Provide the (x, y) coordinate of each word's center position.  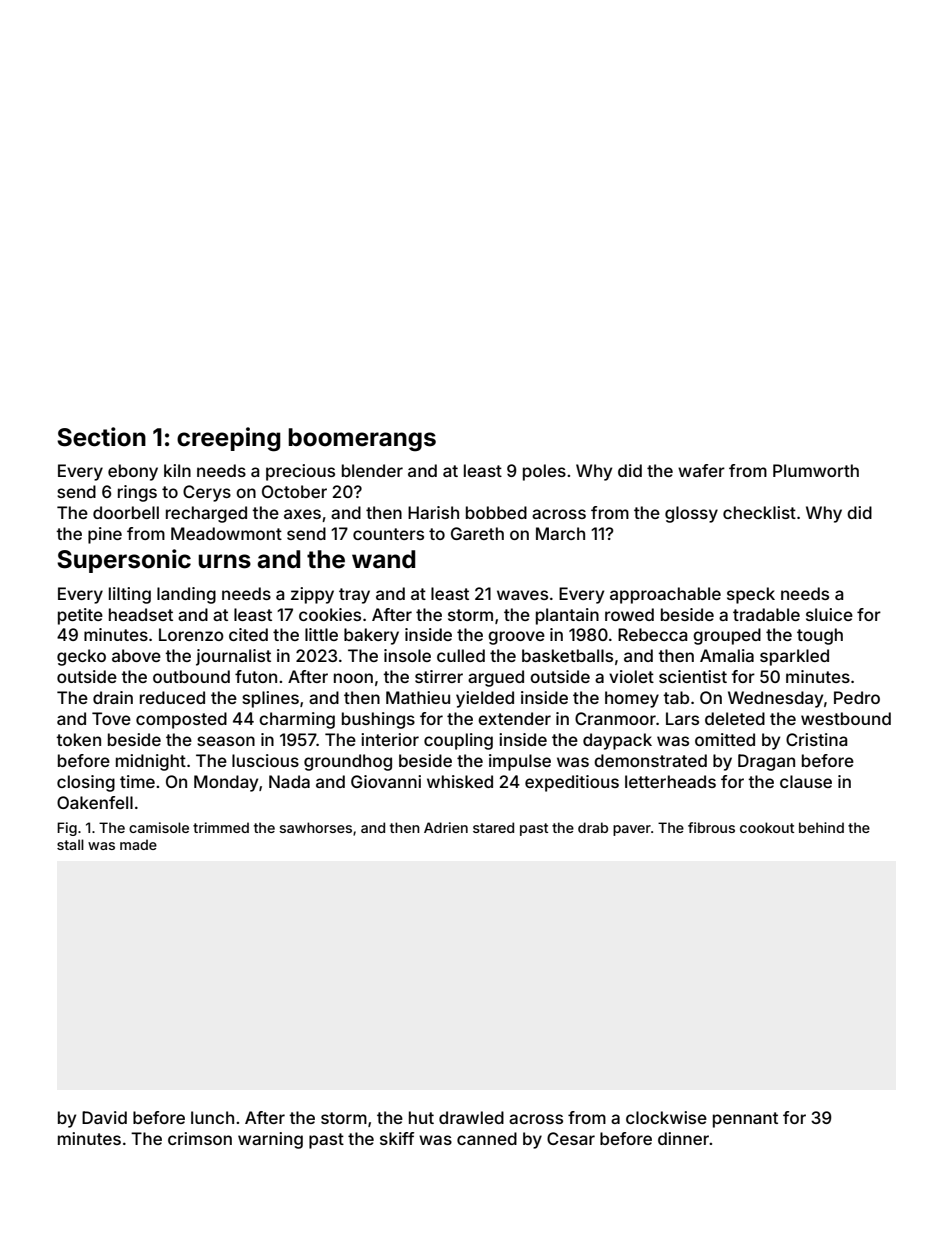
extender (514, 718)
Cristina (817, 739)
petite (80, 616)
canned (487, 1138)
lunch (212, 1117)
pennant (745, 1120)
